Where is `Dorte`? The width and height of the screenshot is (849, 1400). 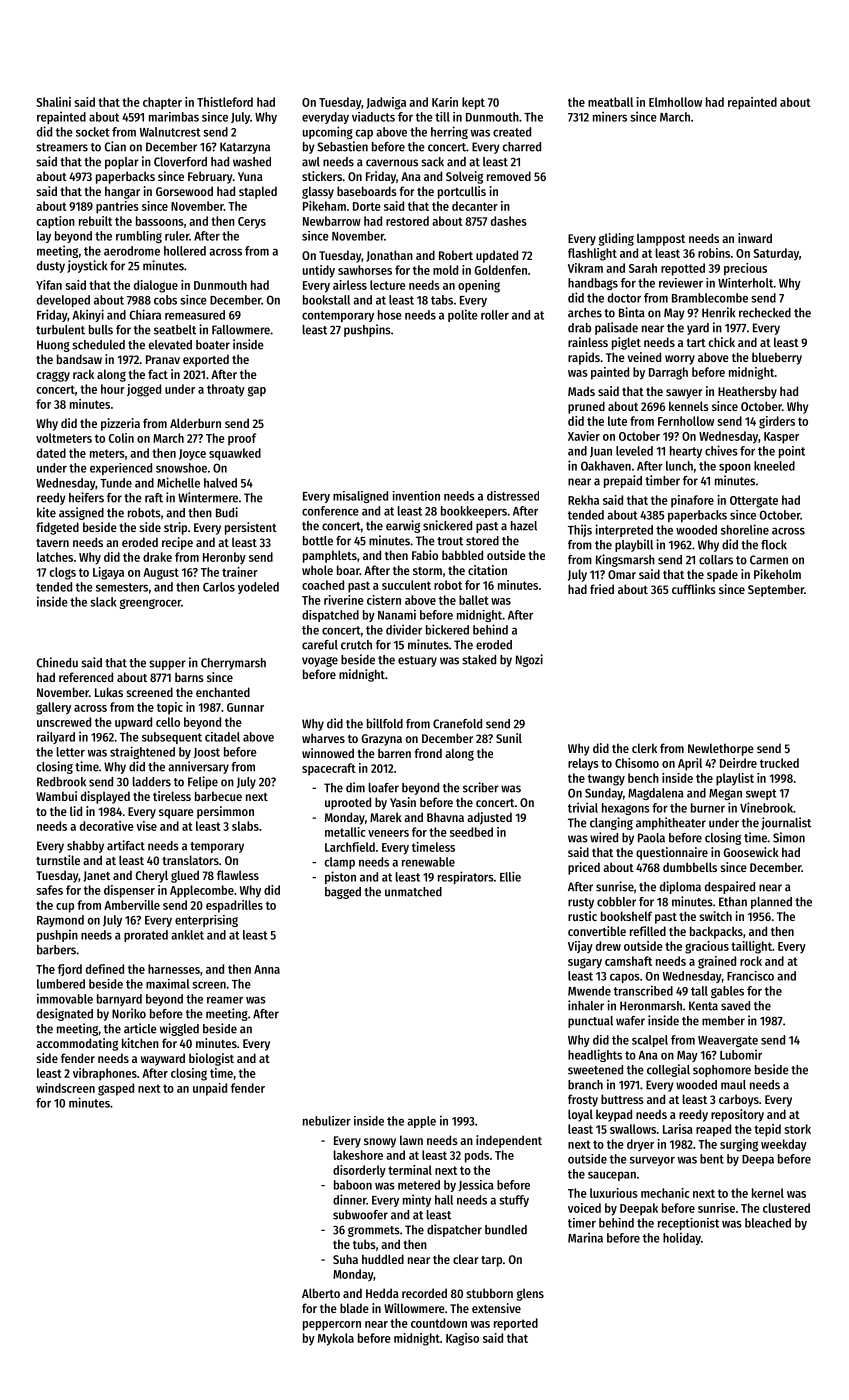
Dorte is located at coordinates (367, 206).
